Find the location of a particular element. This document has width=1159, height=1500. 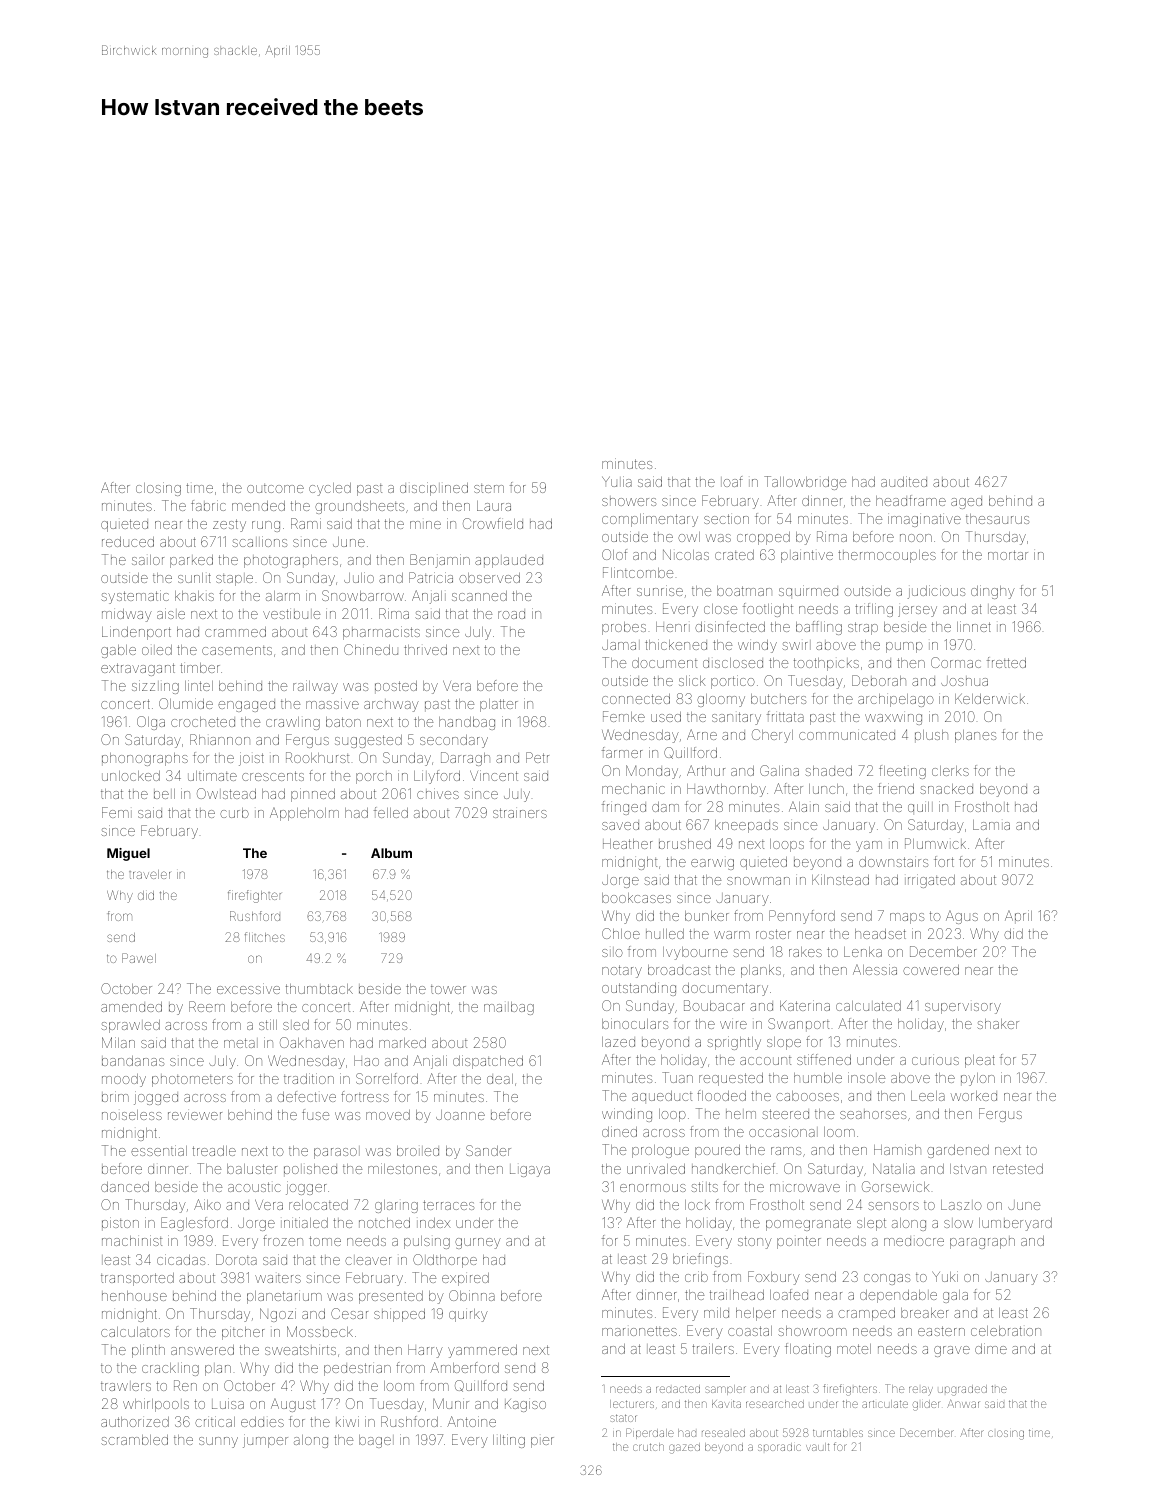

audited is located at coordinates (904, 481).
